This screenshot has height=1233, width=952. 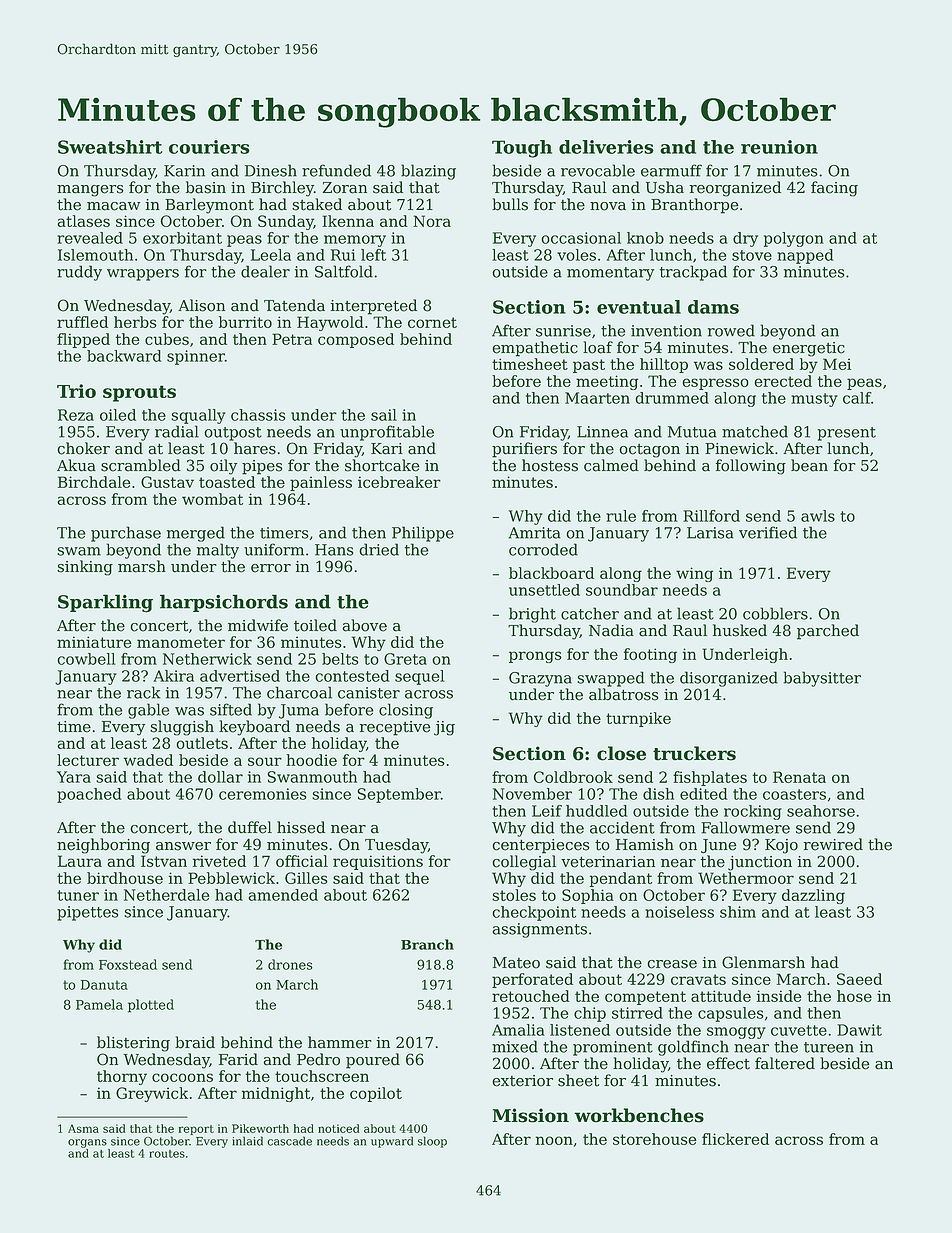 I want to click on routes, so click(x=167, y=1154).
